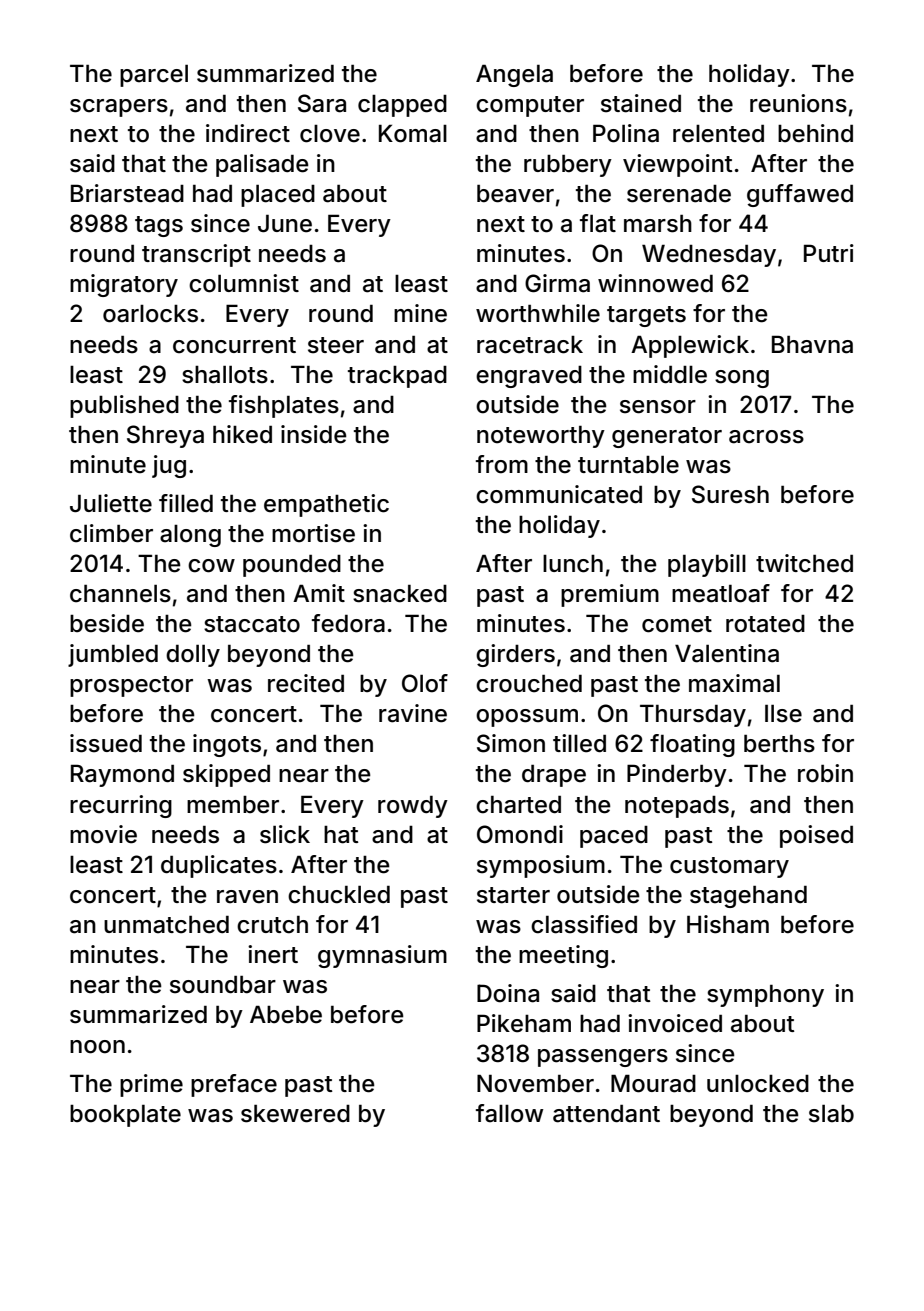 The image size is (924, 1311). I want to click on fallow, so click(509, 1113).
